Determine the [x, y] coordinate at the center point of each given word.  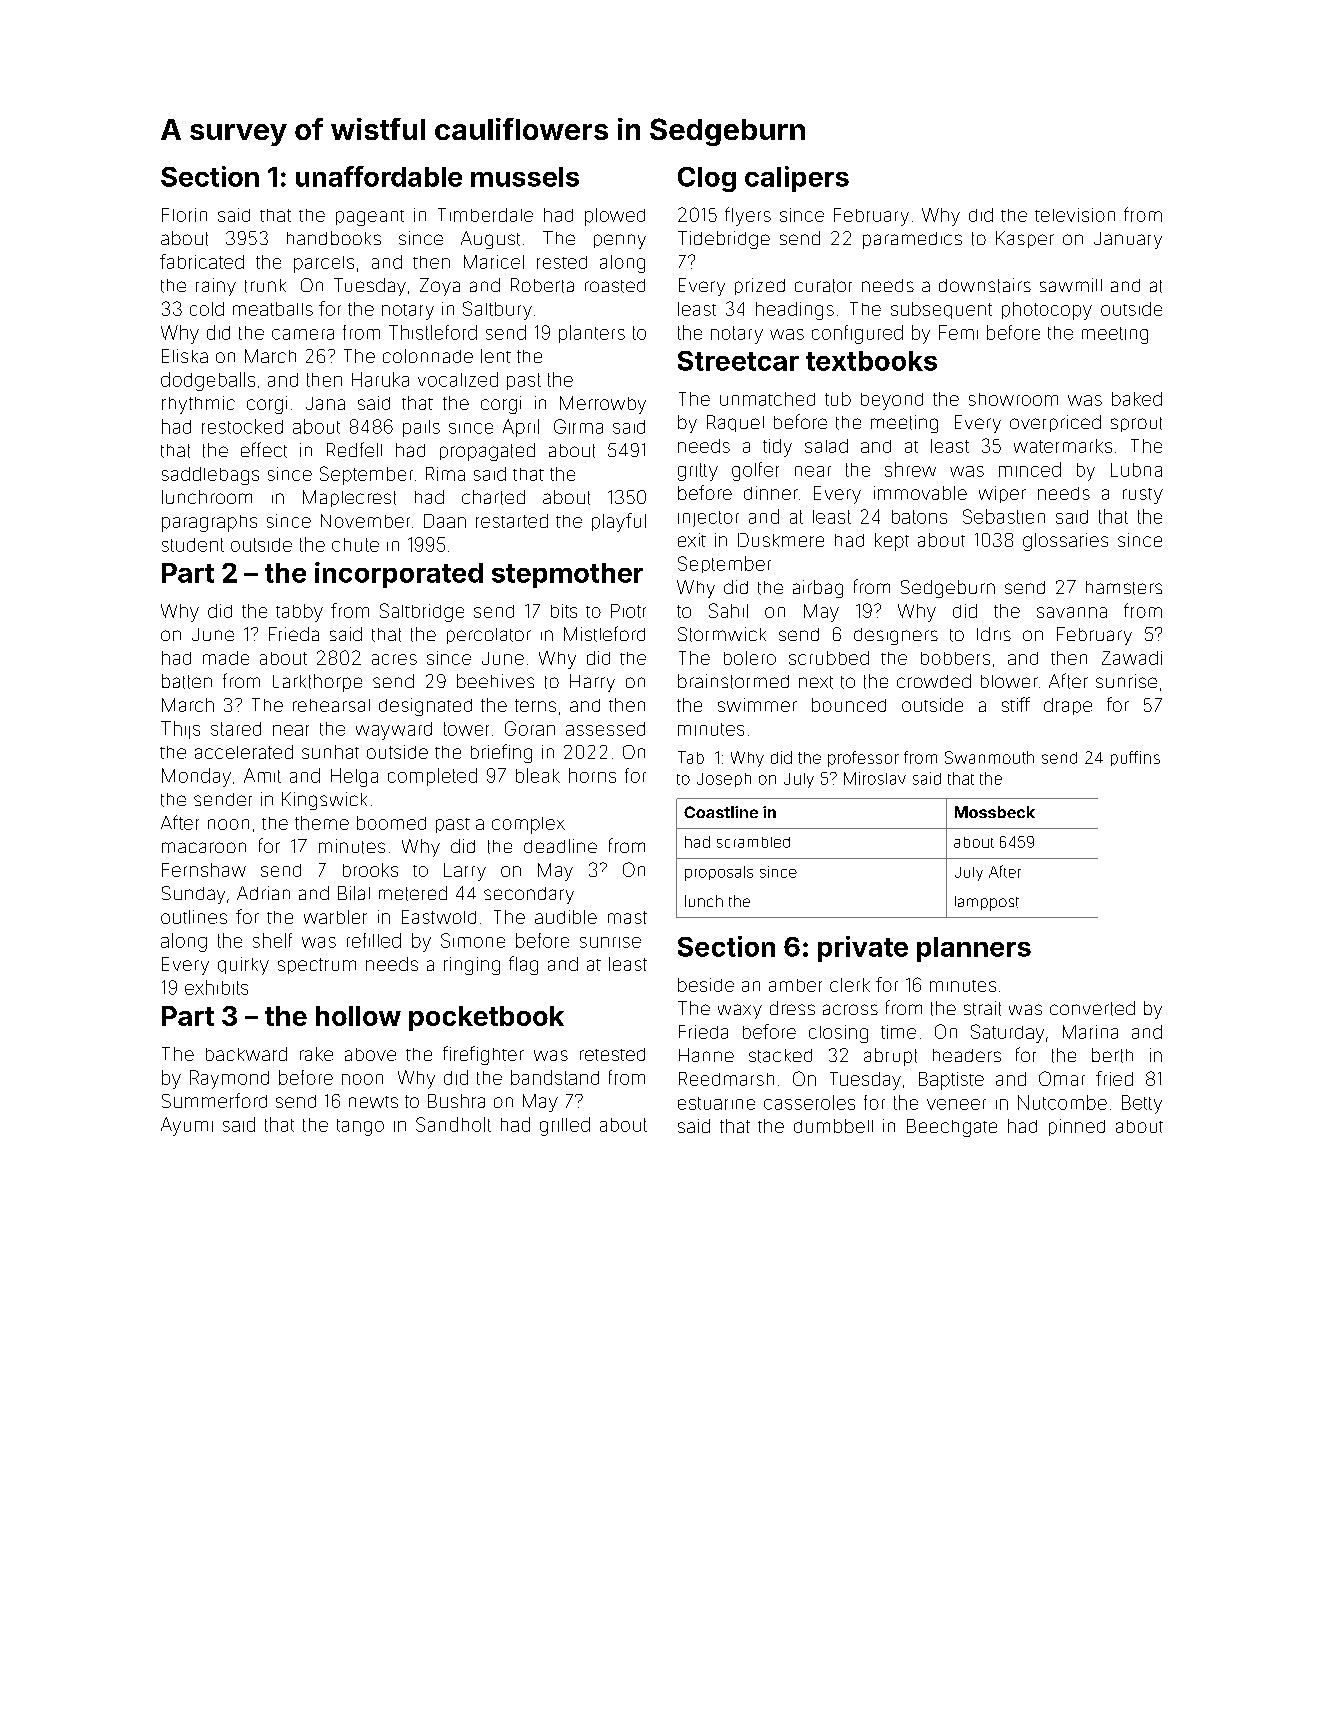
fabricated [202, 261]
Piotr [628, 611]
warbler [335, 917]
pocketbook [486, 1018]
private [863, 949]
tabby [299, 613]
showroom [1013, 399]
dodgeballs [208, 381]
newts [373, 1102]
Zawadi [1132, 658]
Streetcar [738, 361]
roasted [615, 286]
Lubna [1136, 470]
